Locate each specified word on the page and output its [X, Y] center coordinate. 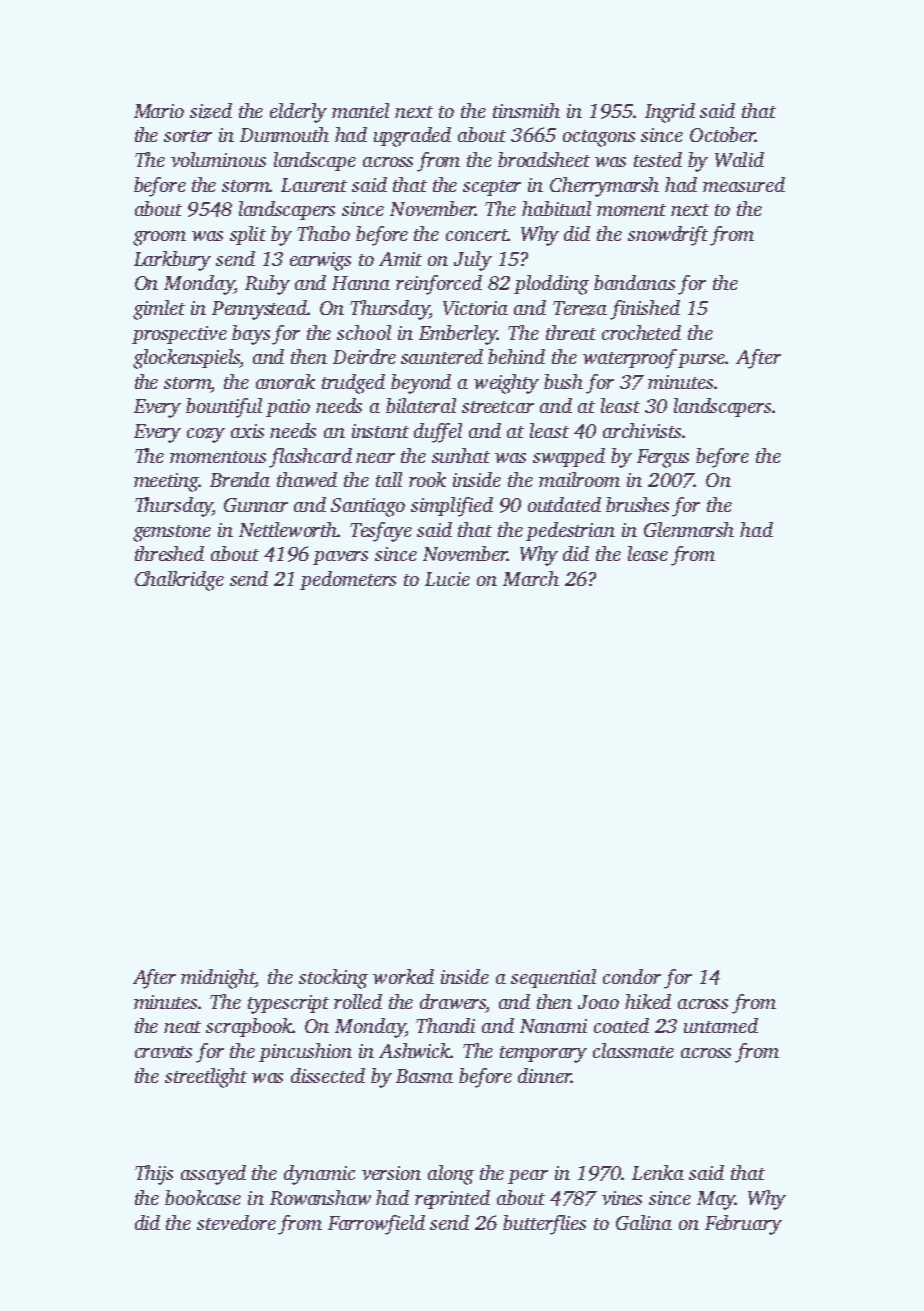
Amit [400, 259]
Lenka [658, 1172]
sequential [553, 978]
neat [182, 1027]
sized [211, 111]
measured [744, 184]
